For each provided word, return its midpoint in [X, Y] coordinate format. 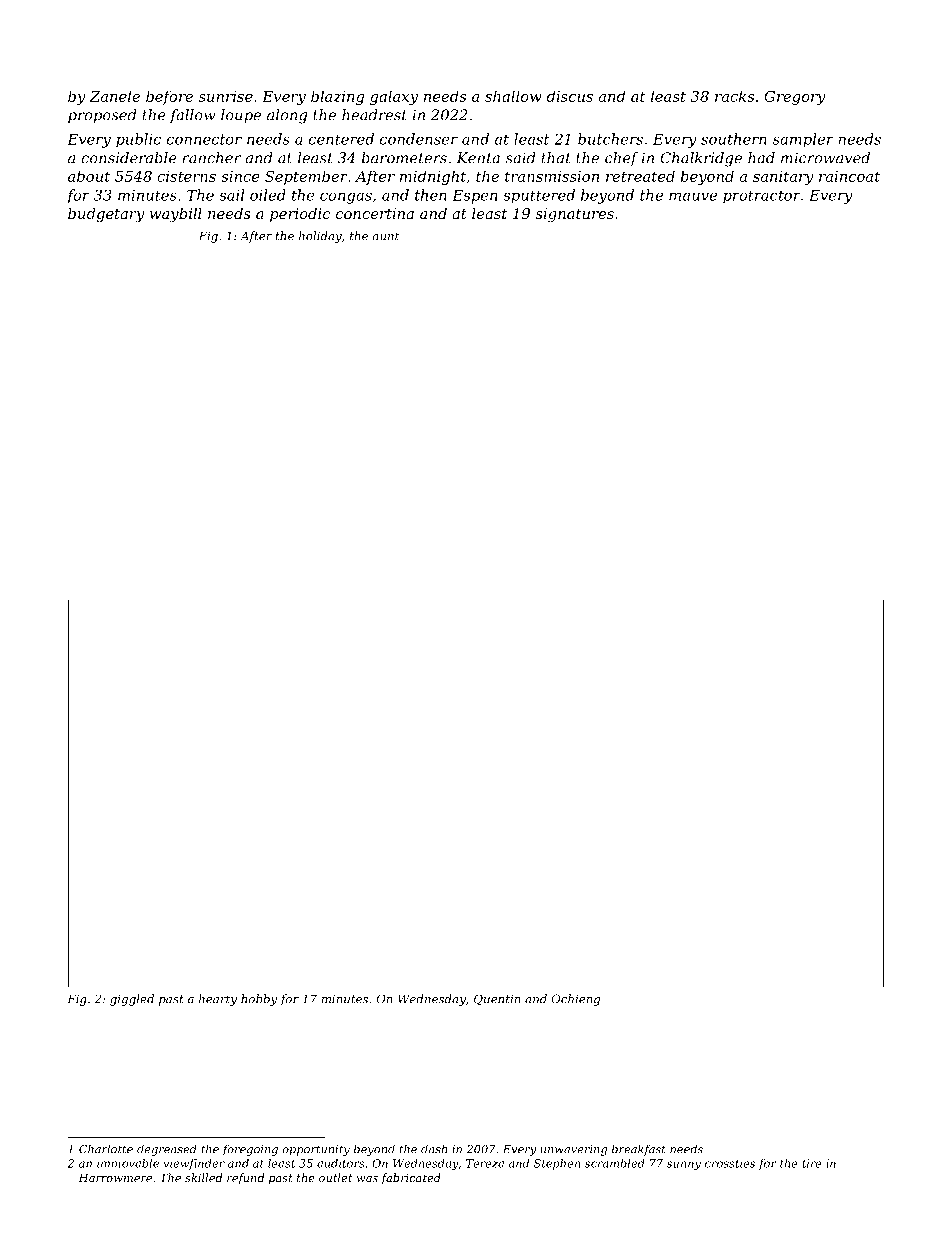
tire [812, 1163]
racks [734, 96]
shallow [513, 96]
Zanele [115, 96]
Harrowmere [115, 1177]
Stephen [557, 1164]
